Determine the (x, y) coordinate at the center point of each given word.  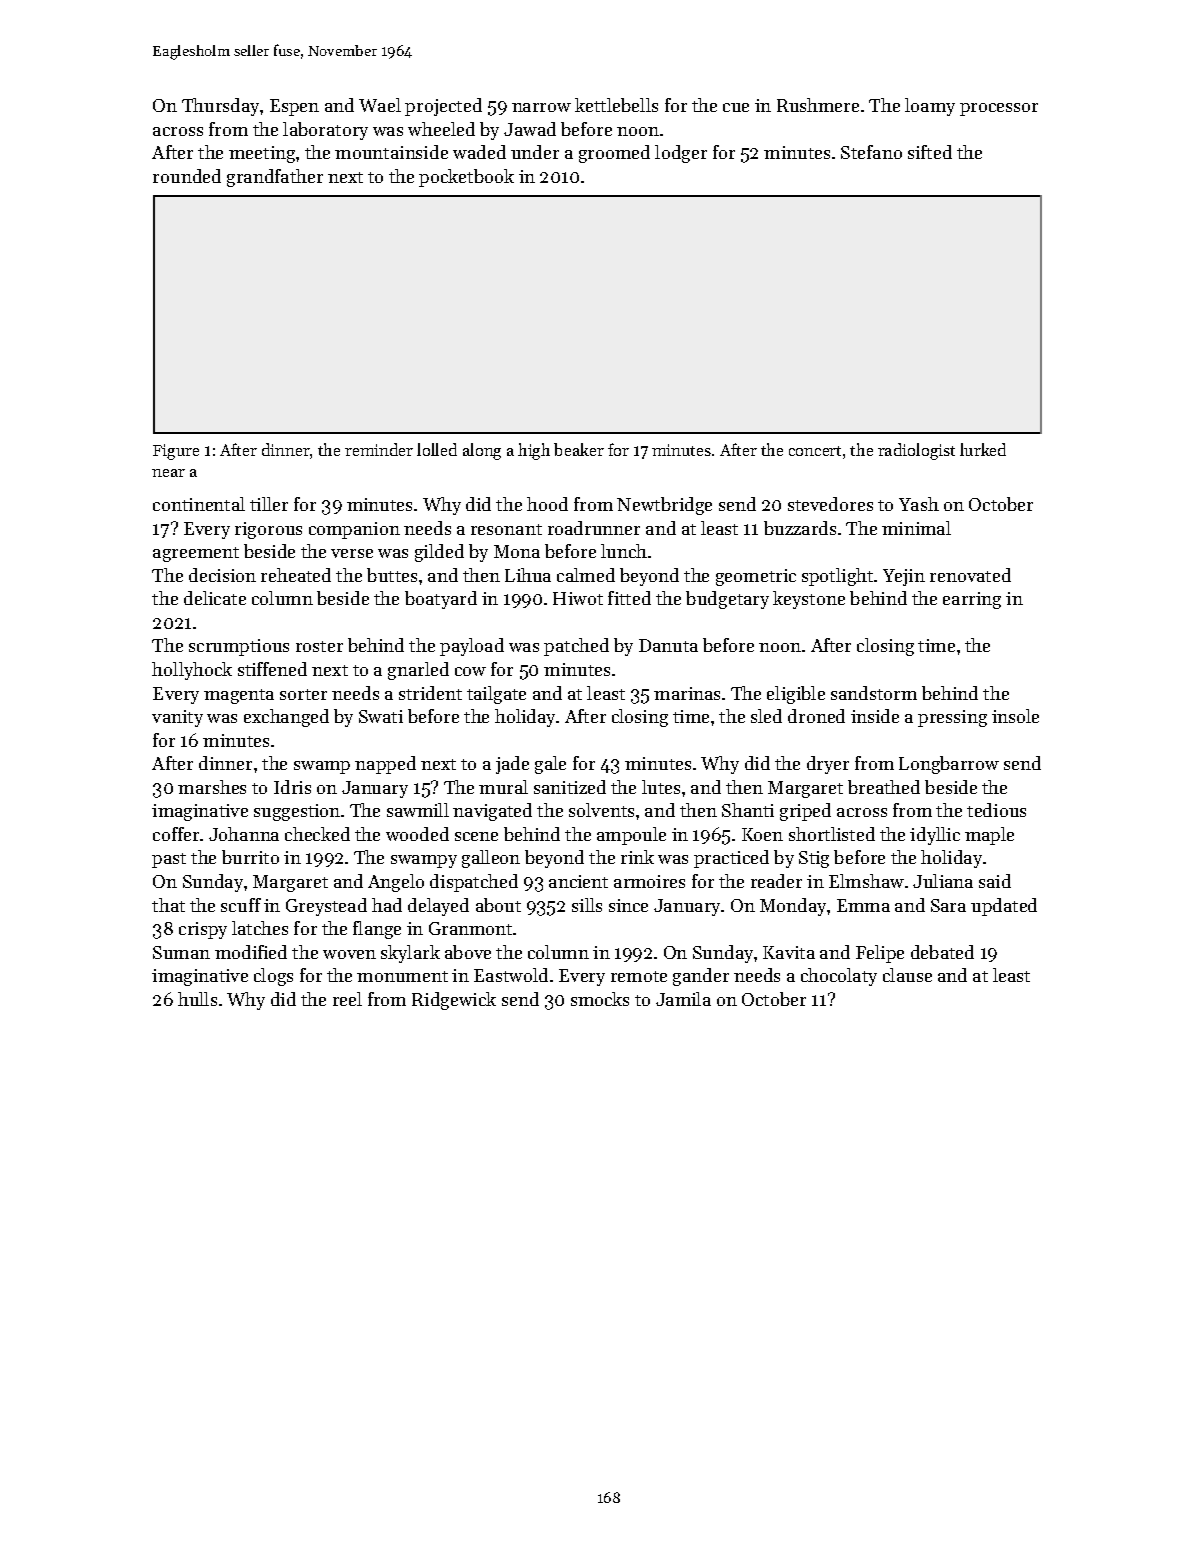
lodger (681, 154)
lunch (624, 551)
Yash (919, 504)
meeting (262, 154)
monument (402, 976)
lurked (983, 449)
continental (199, 504)
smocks (600, 999)
